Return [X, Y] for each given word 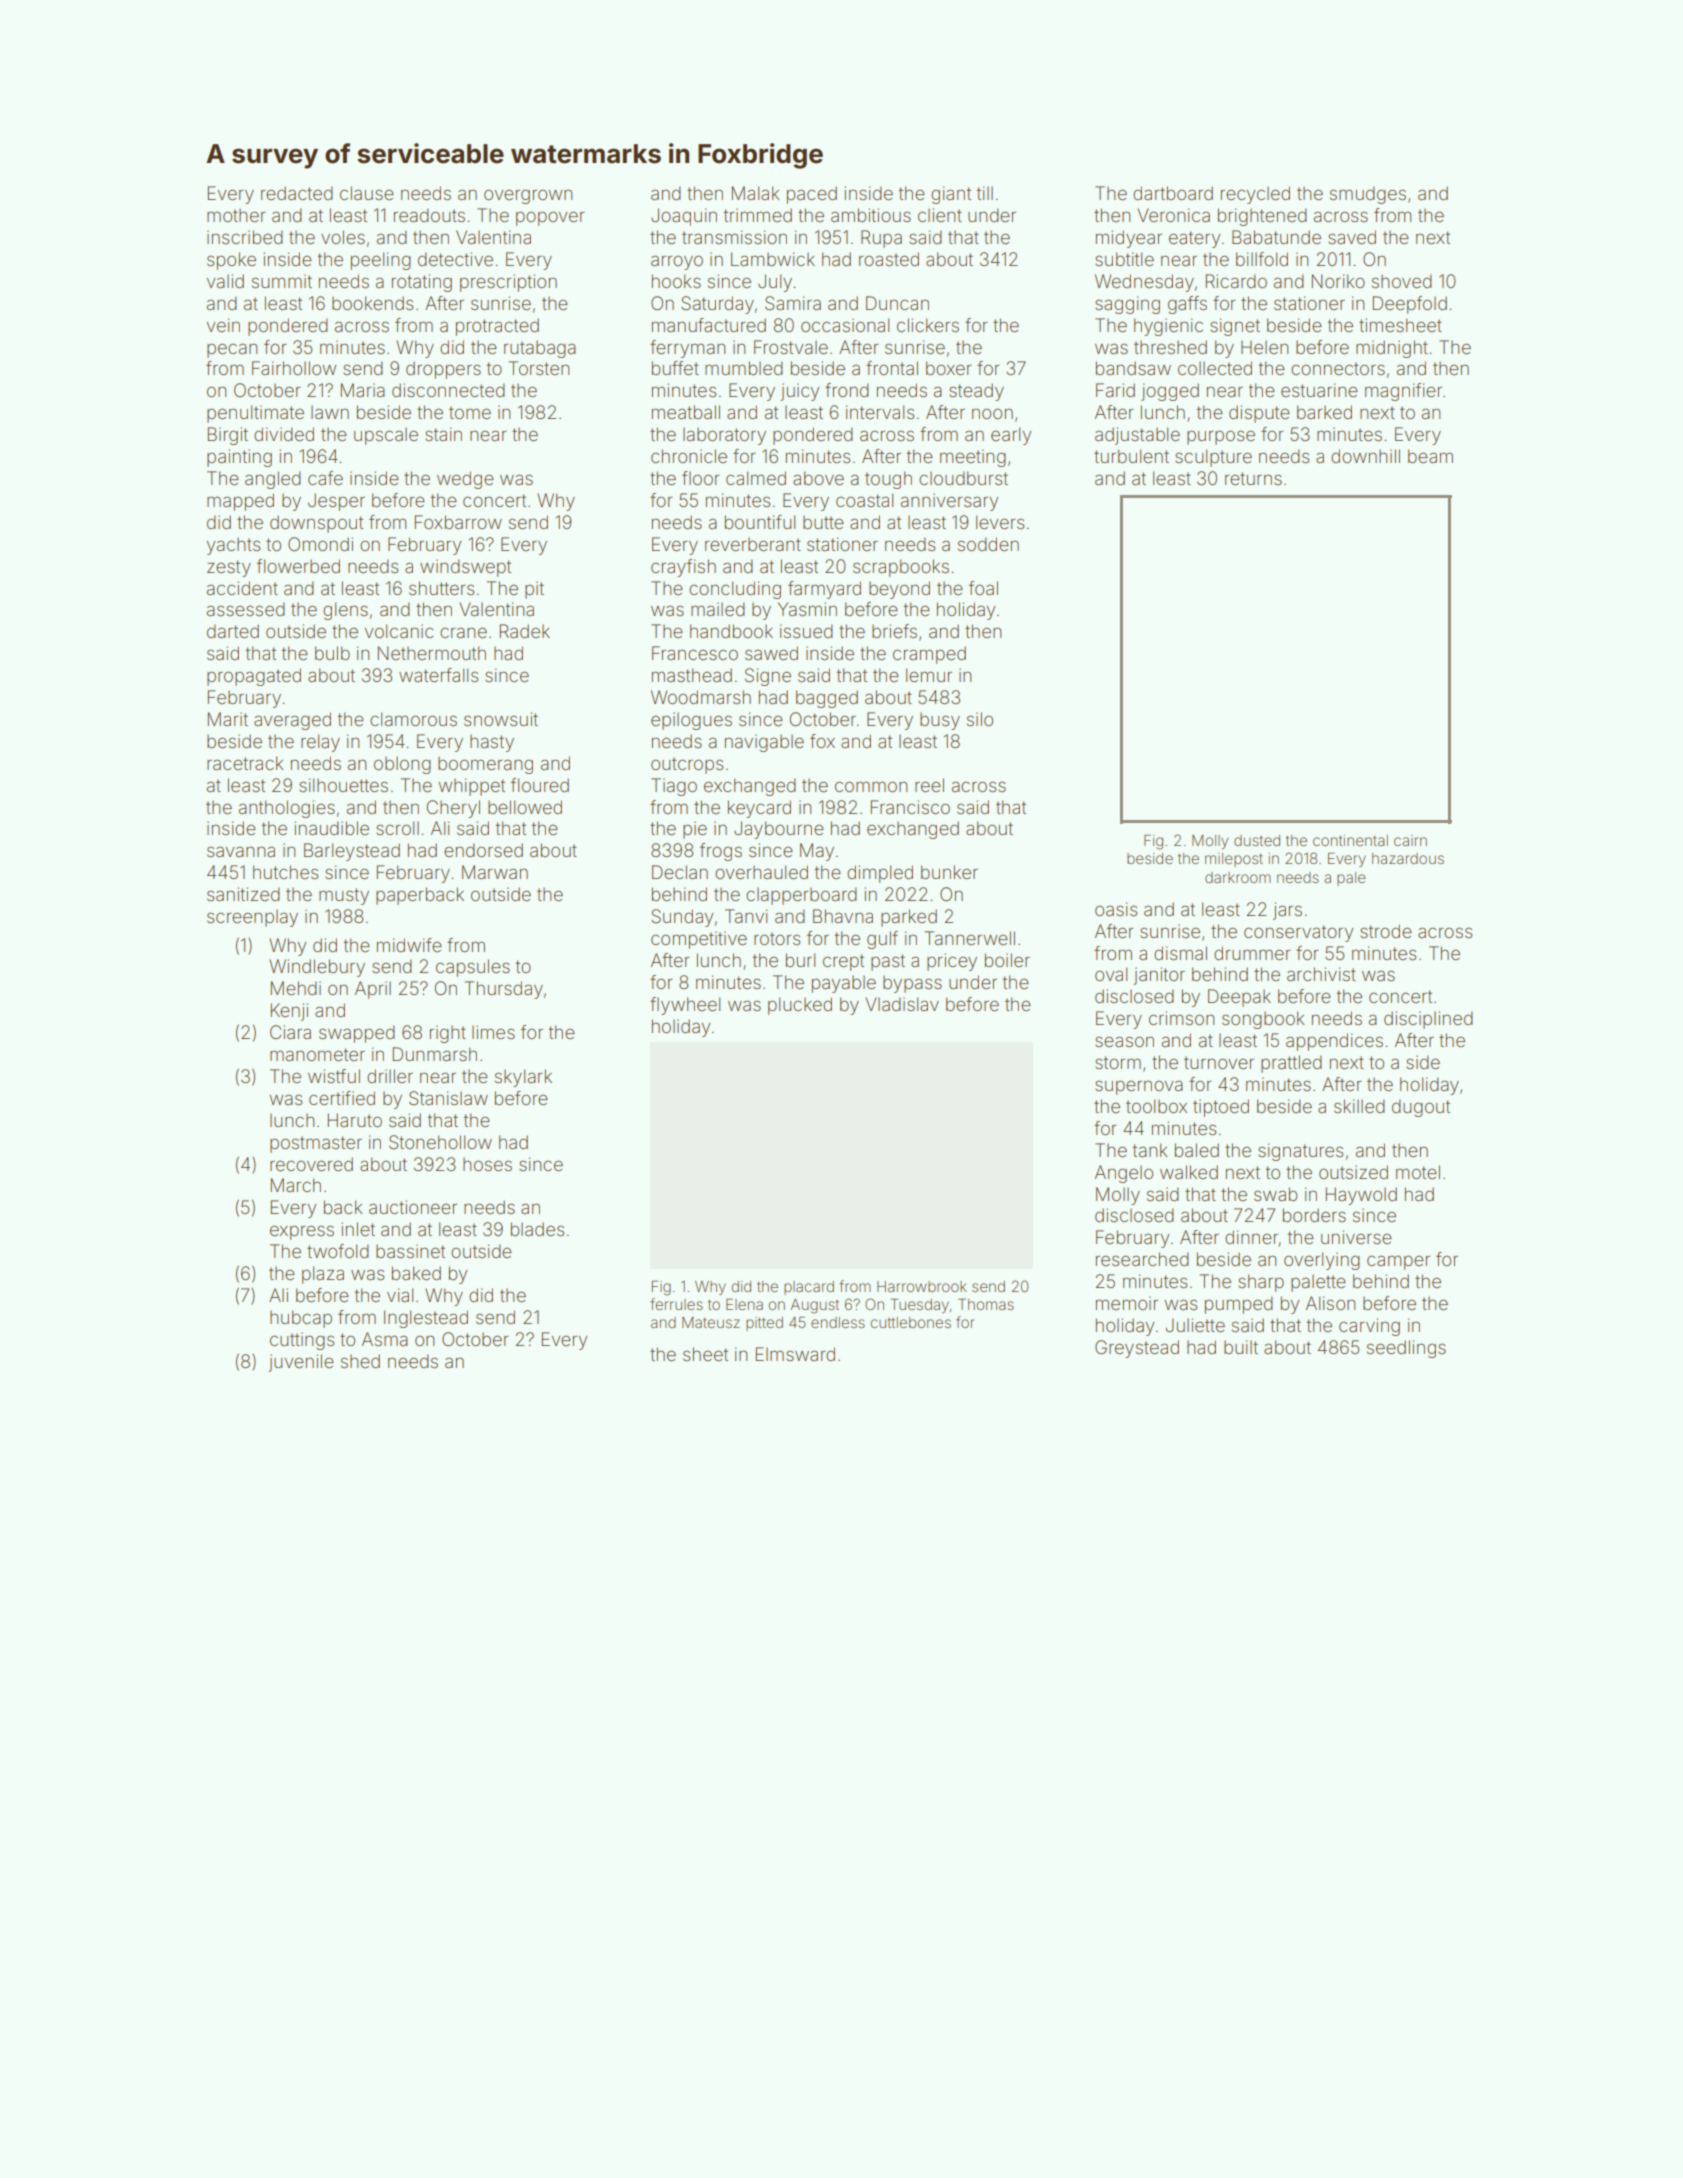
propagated [254, 677]
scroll [397, 828]
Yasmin [807, 609]
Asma [385, 1339]
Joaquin [684, 217]
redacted [297, 193]
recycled [1255, 195]
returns [1253, 478]
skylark [523, 1078]
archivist [1321, 974]
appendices [1334, 1042]
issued [806, 631]
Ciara [290, 1032]
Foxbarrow [458, 522]
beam [1430, 456]
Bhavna [843, 916]
